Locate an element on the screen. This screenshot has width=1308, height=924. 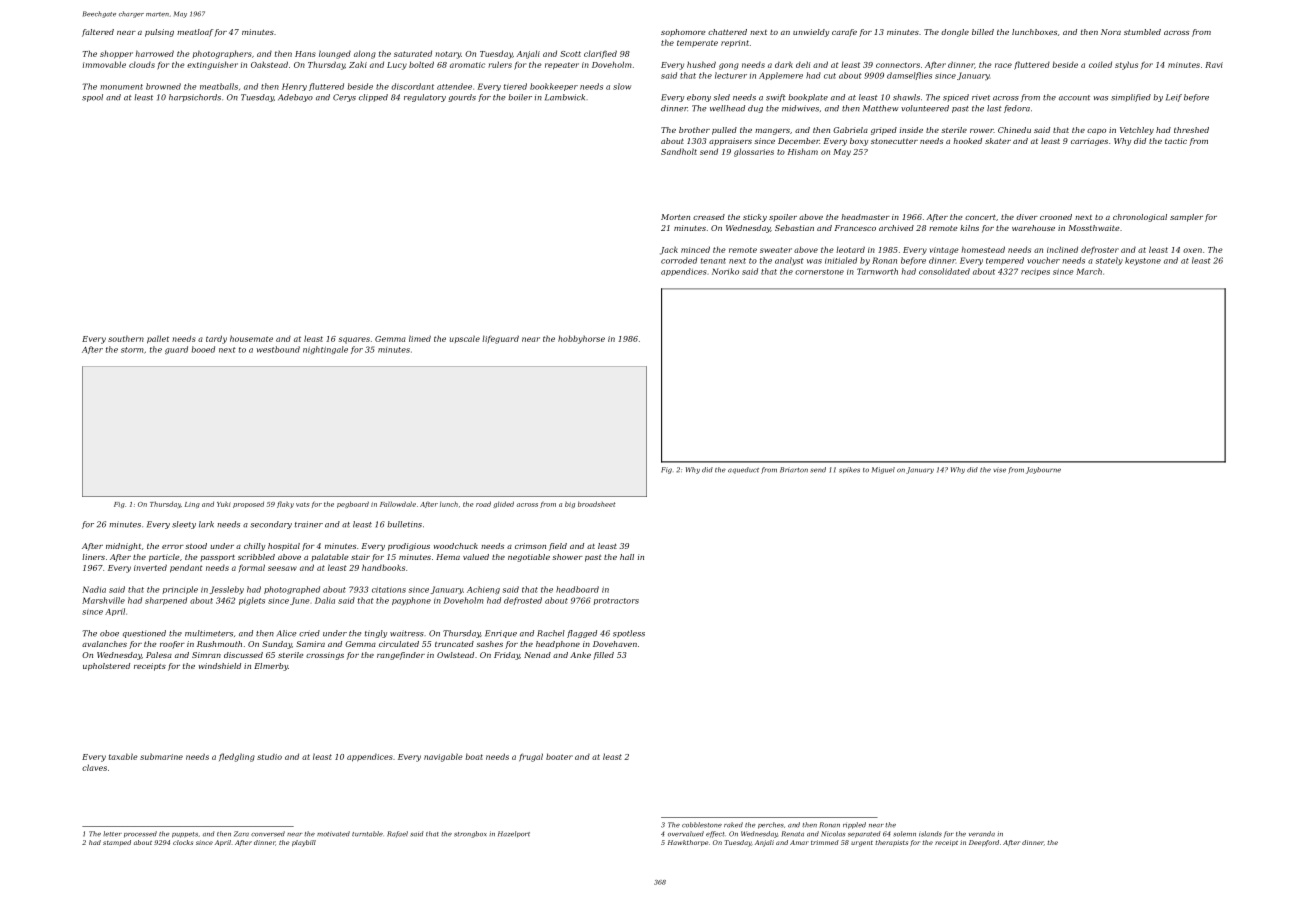
Jaybourne is located at coordinates (1043, 470).
